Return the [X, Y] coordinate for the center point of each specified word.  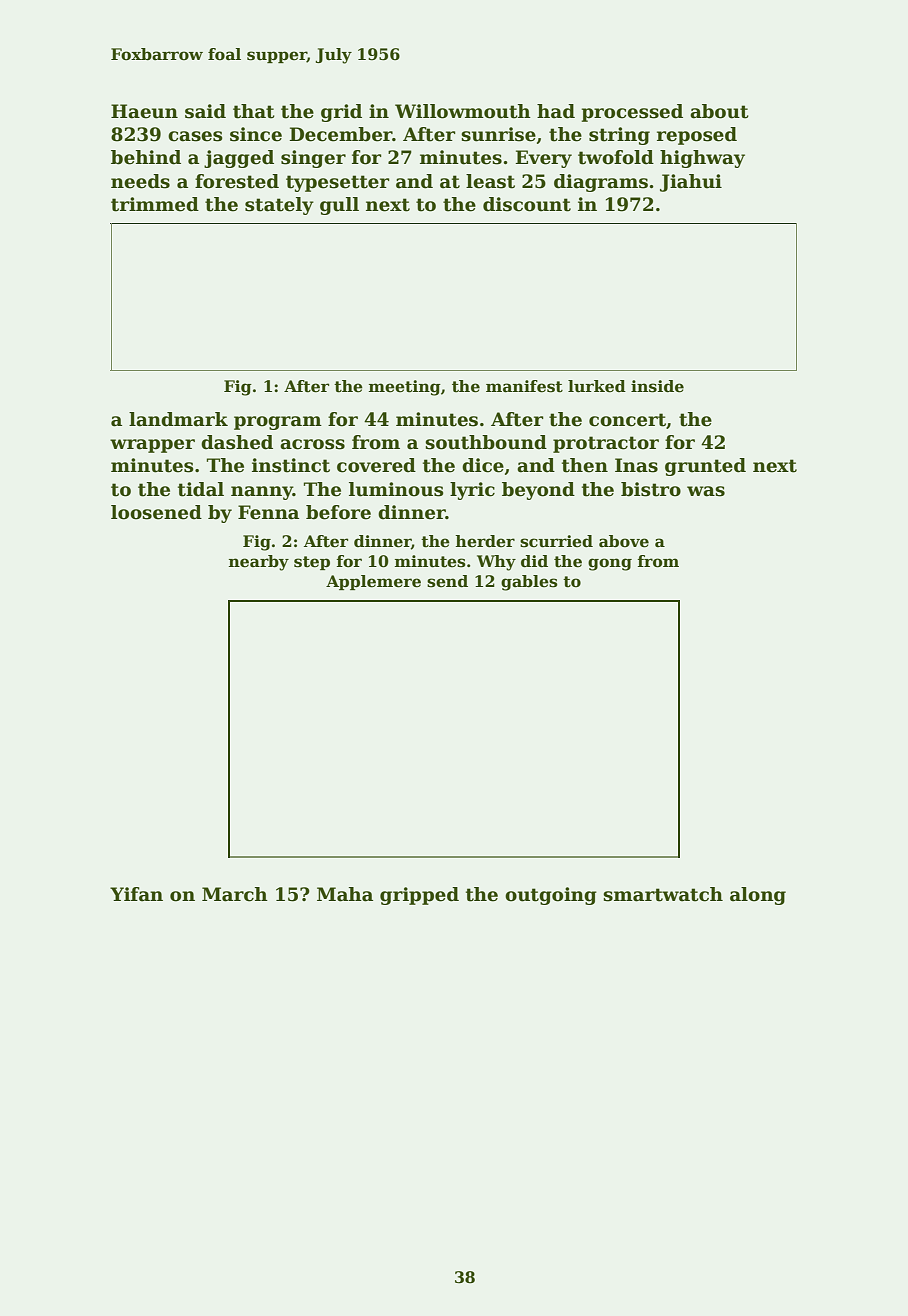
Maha [345, 894]
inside [657, 386]
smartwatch [663, 894]
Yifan [136, 894]
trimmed [155, 204]
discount [527, 204]
